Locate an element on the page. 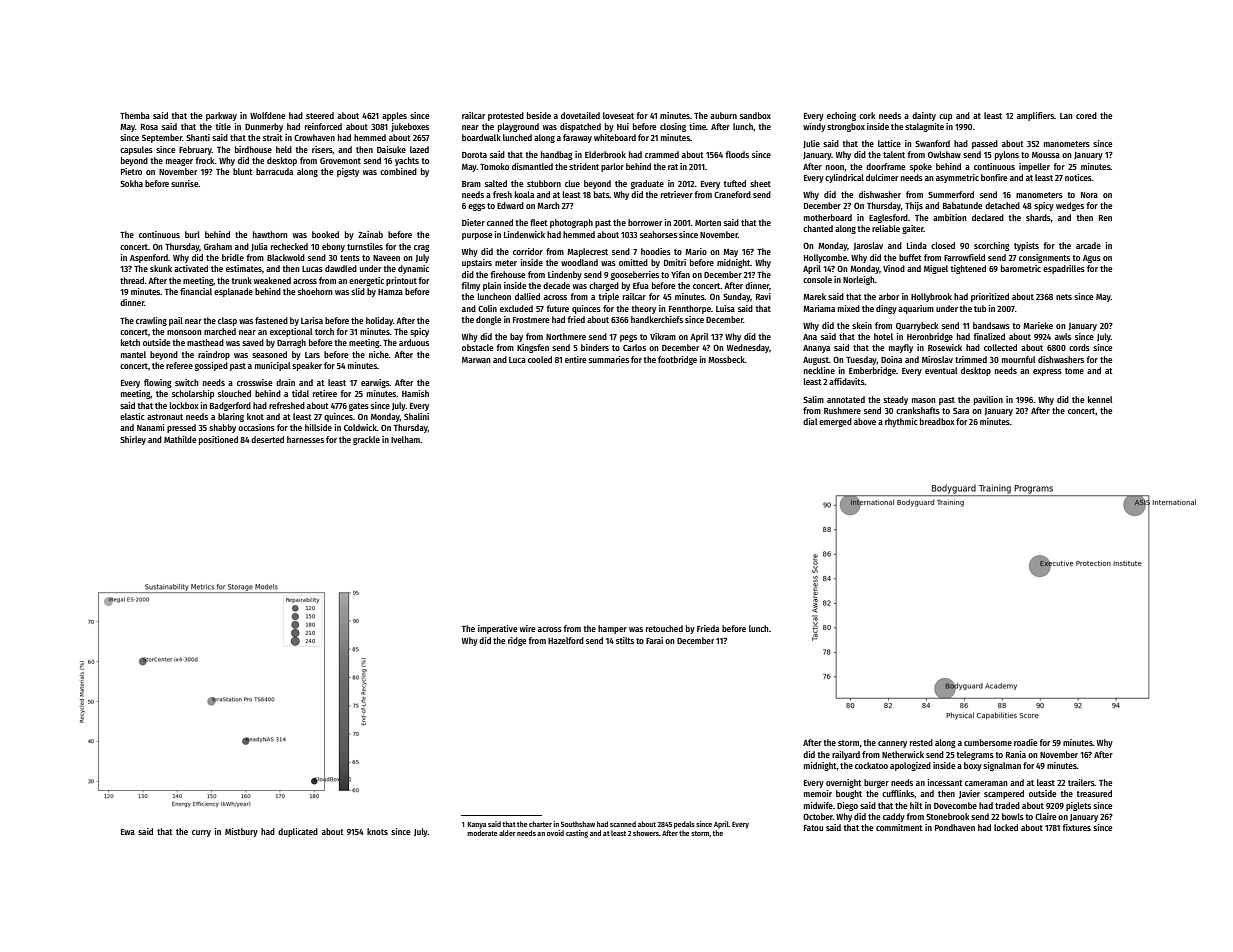 This image has height=952, width=1233. clue is located at coordinates (572, 183).
